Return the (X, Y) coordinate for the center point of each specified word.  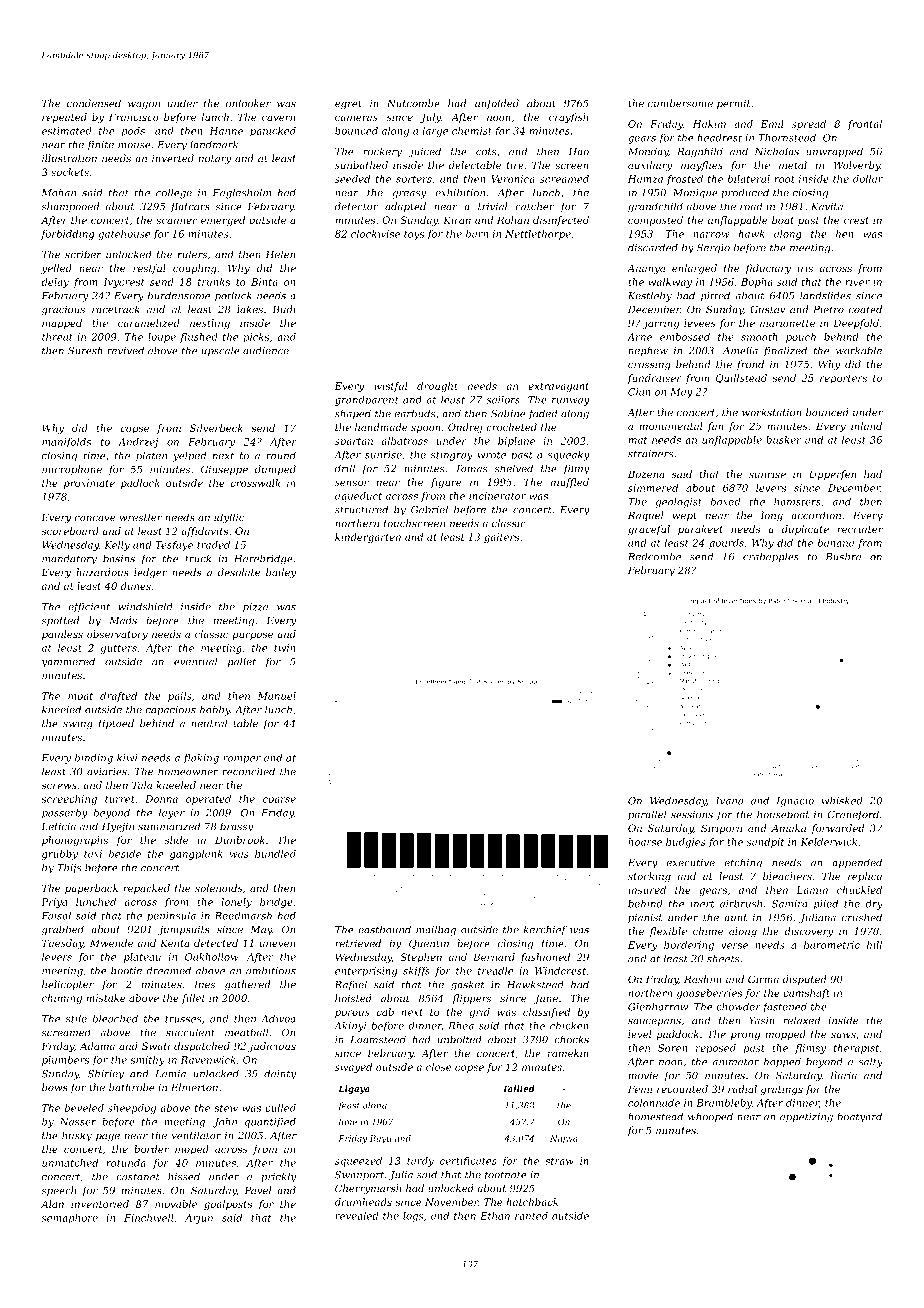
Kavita (827, 206)
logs (413, 1217)
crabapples (771, 557)
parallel (647, 815)
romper (242, 760)
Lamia (170, 1074)
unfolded (497, 104)
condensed (94, 103)
